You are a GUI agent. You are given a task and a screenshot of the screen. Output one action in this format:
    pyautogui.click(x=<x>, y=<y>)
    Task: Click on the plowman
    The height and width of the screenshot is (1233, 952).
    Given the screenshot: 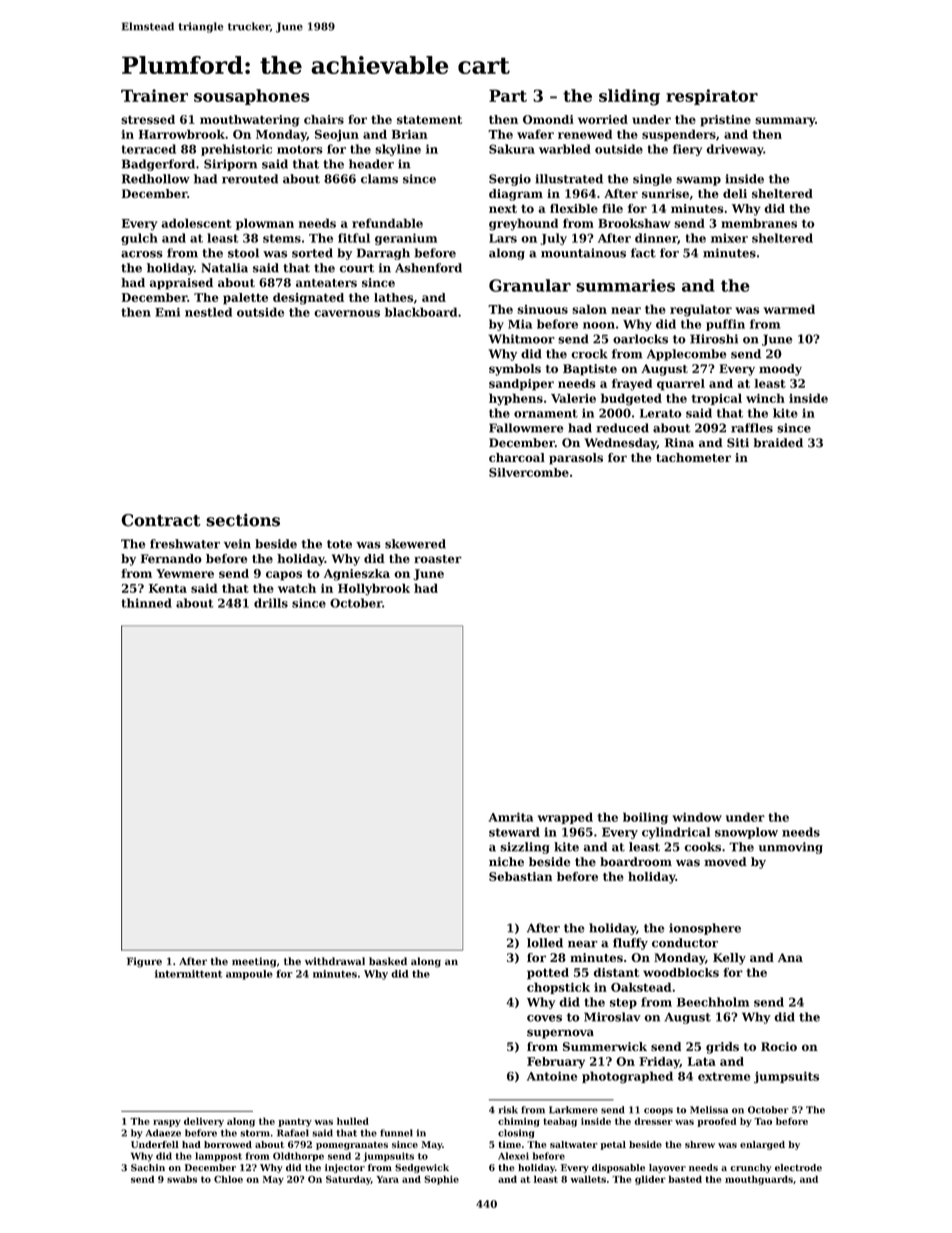 What is the action you would take?
    pyautogui.click(x=265, y=224)
